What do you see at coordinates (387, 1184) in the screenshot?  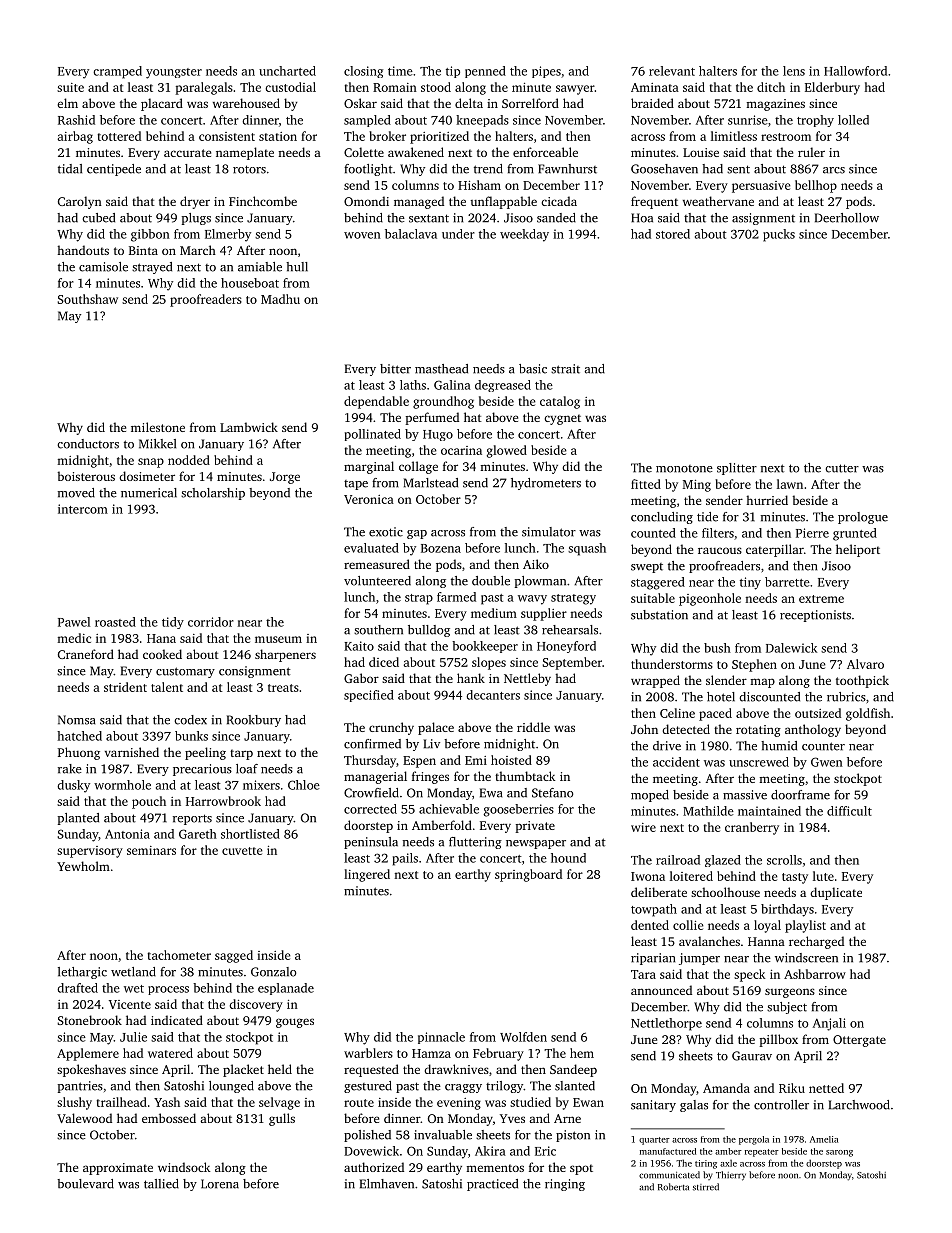 I see `Elmhaven` at bounding box center [387, 1184].
